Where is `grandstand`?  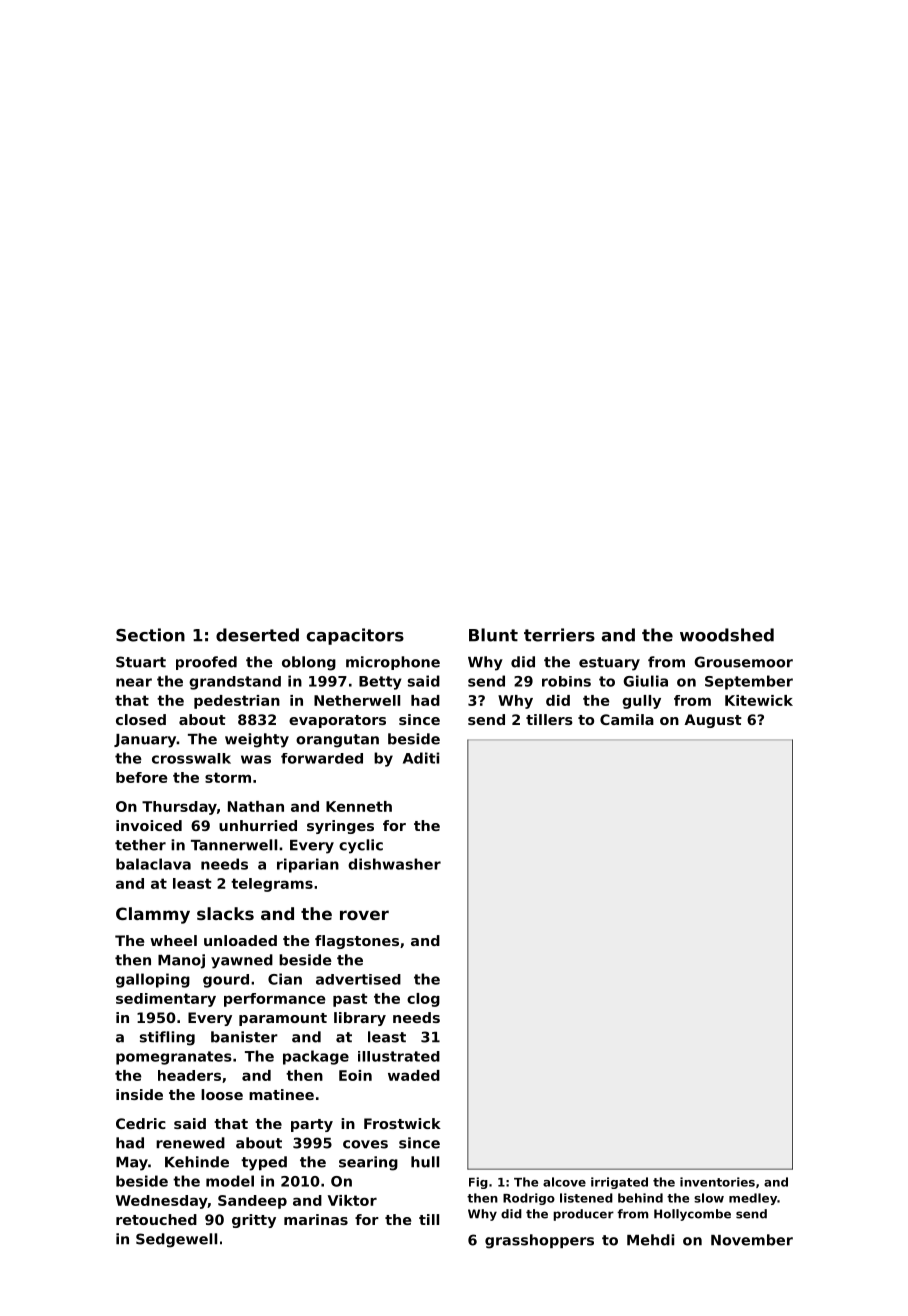
grandstand is located at coordinates (235, 683).
